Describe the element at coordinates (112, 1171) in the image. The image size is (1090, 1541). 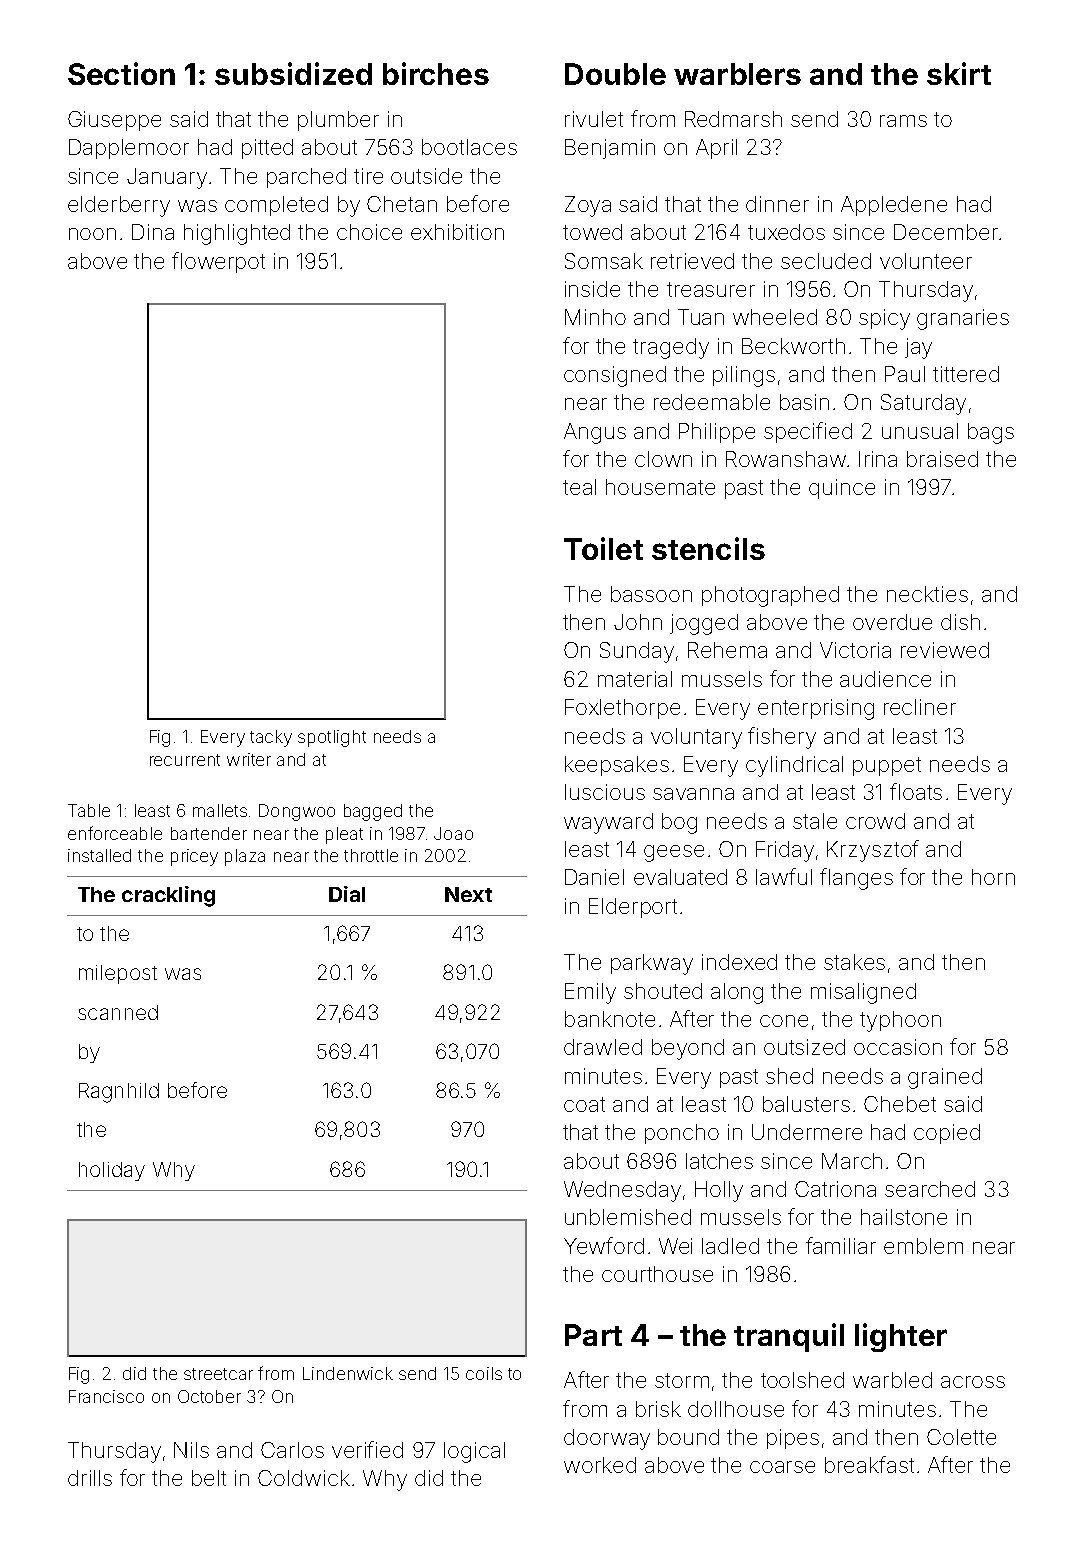
I see `holiday` at that location.
